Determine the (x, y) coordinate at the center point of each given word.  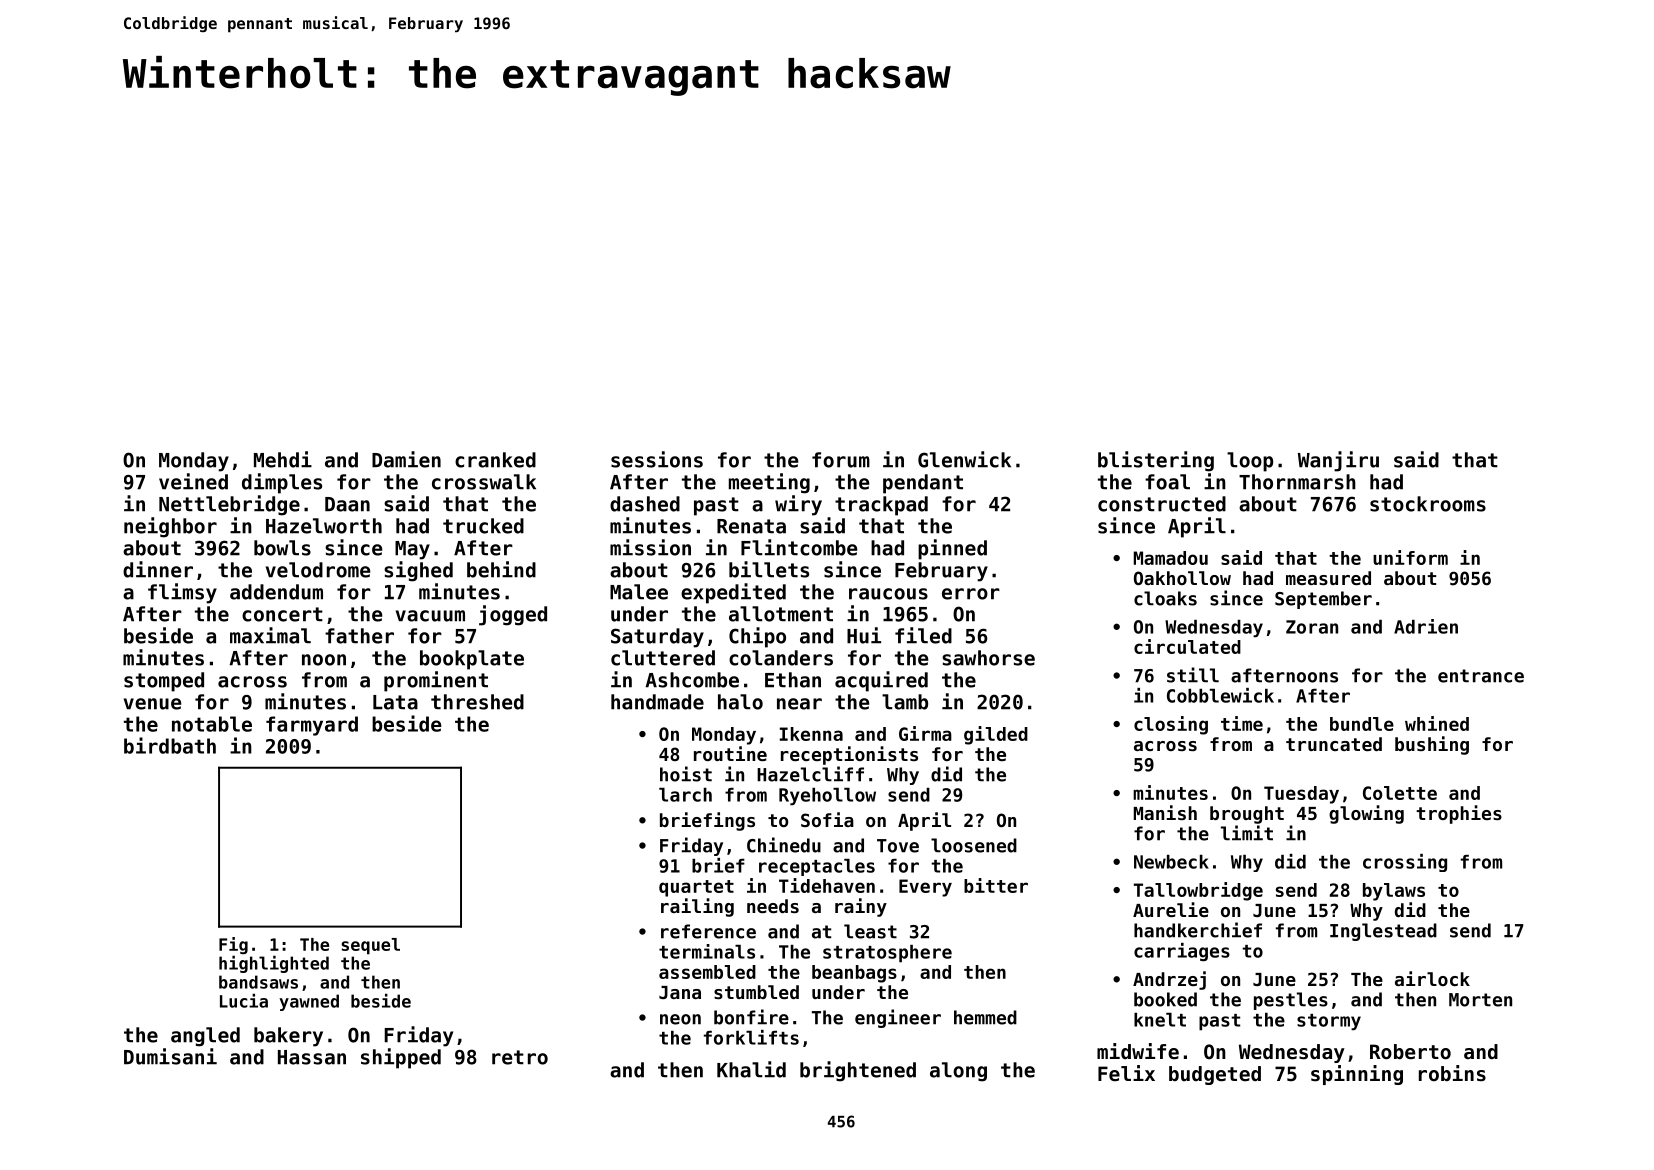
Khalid (751, 1069)
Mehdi (283, 459)
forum (841, 460)
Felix (1126, 1073)
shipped (401, 1058)
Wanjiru (1338, 461)
